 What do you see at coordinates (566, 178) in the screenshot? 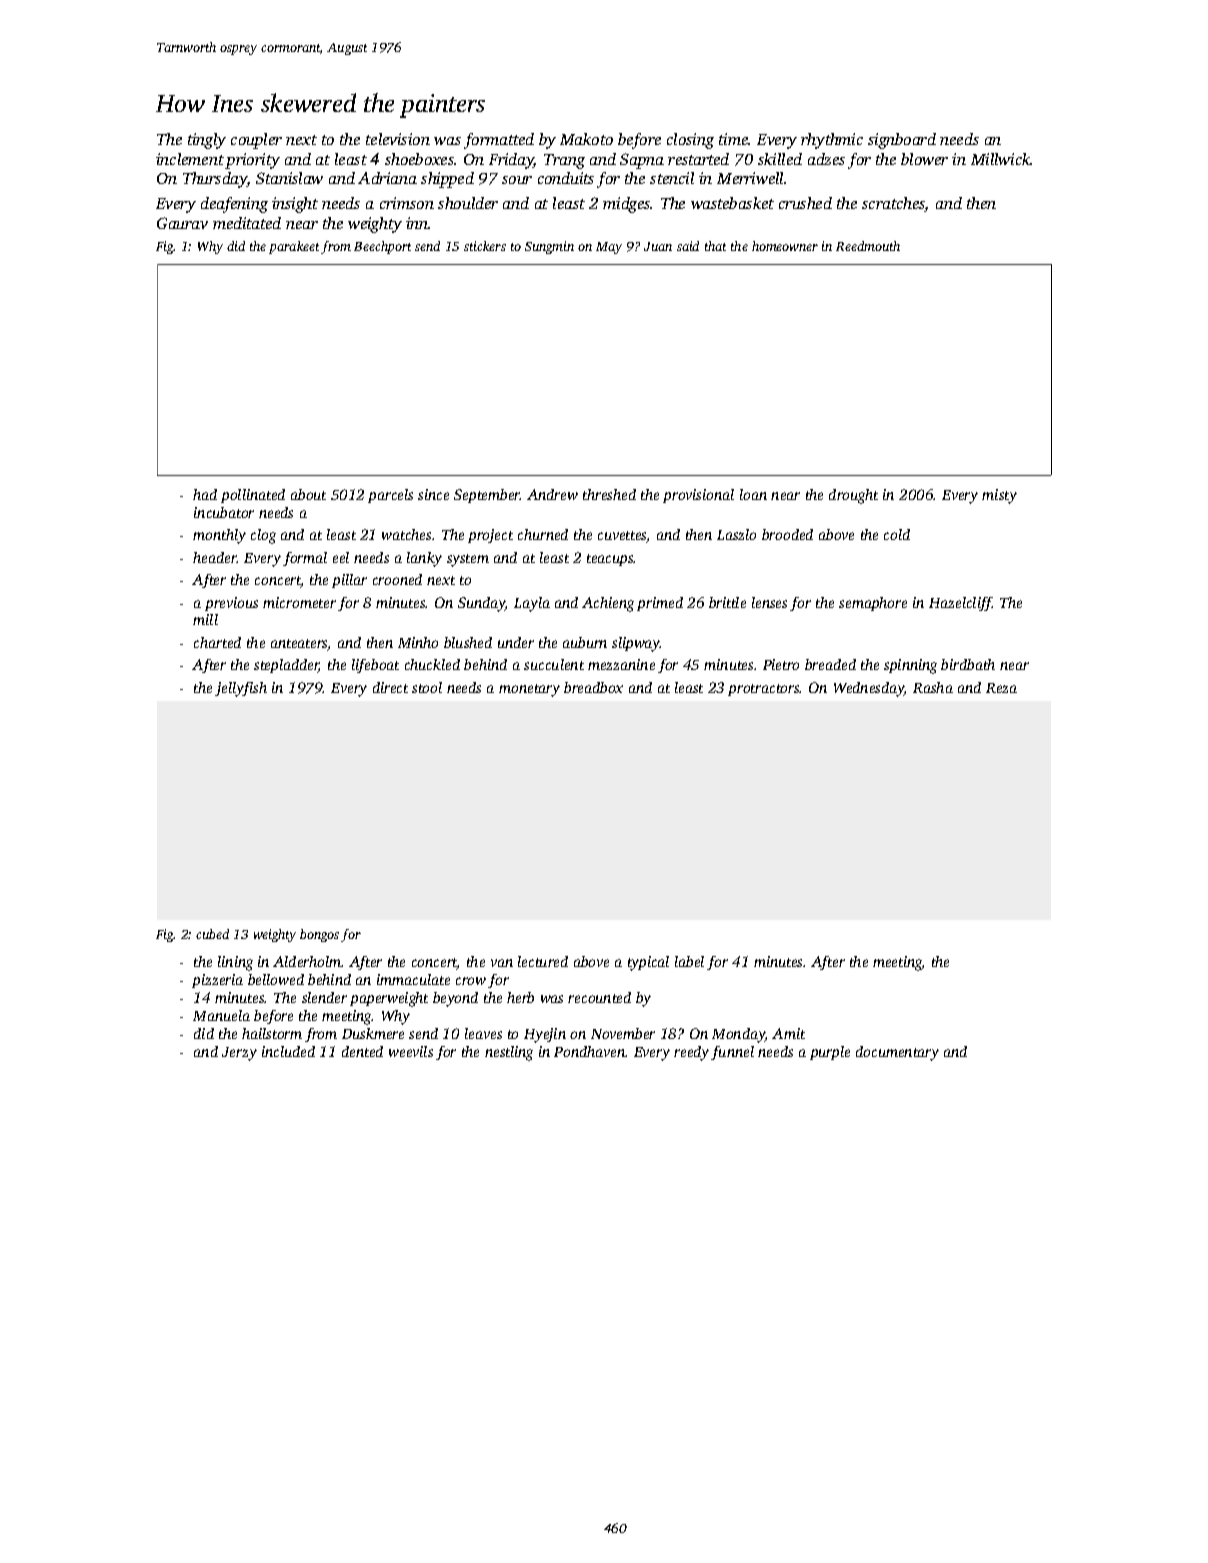
I see `conduits` at bounding box center [566, 178].
